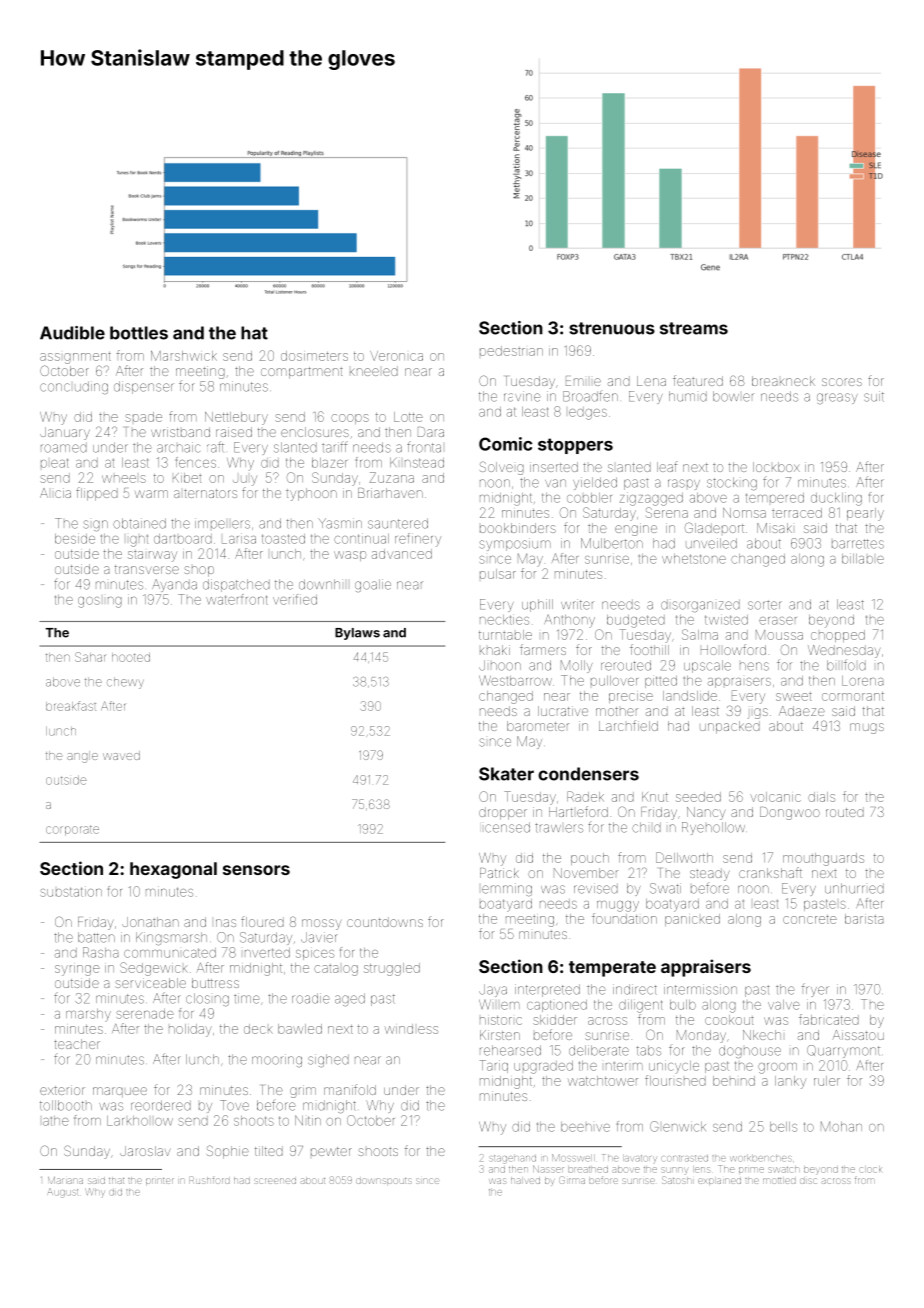  Describe the element at coordinates (237, 599) in the image. I see `waterfront` at that location.
